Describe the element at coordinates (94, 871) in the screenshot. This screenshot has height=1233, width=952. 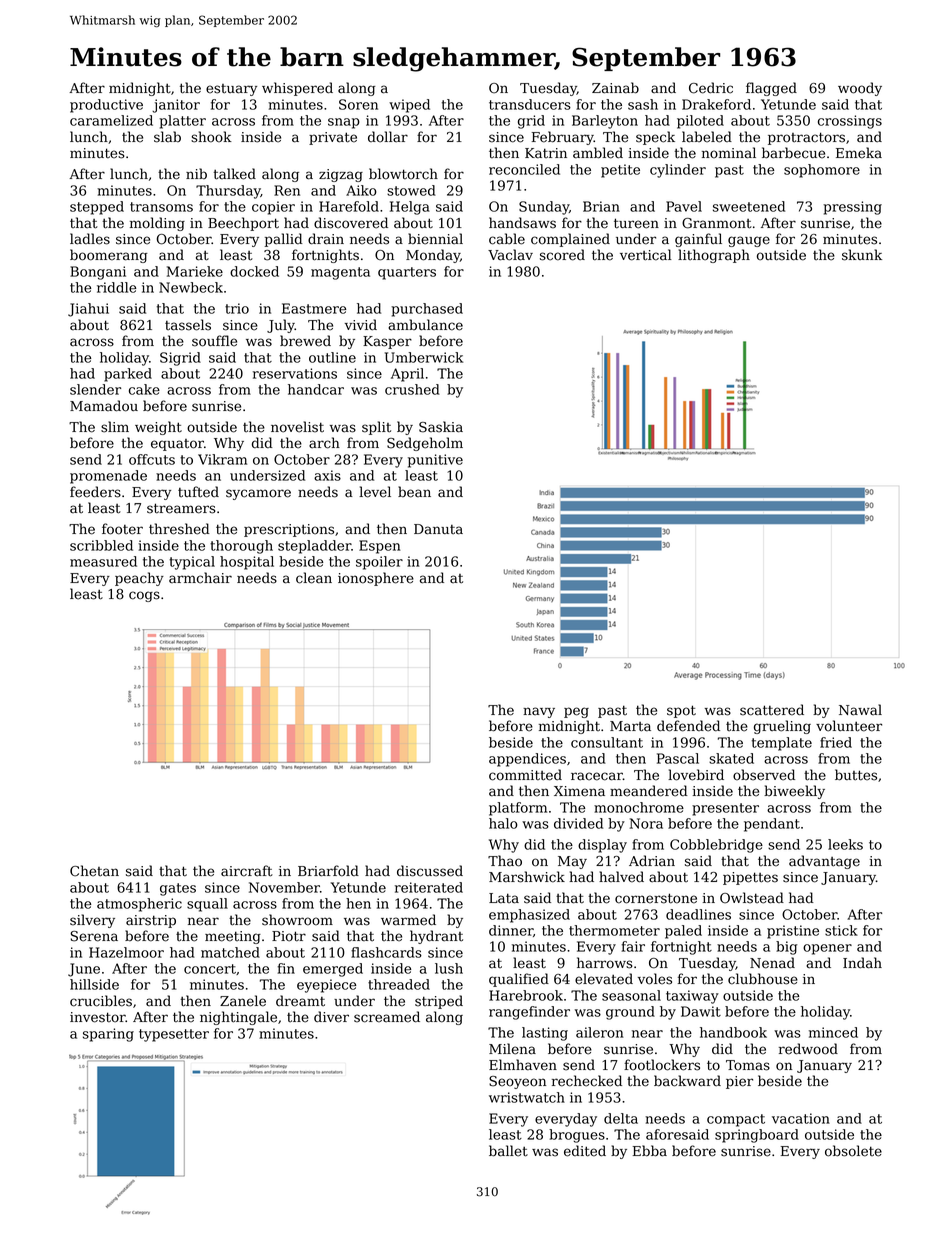
I see `Chetan` at that location.
